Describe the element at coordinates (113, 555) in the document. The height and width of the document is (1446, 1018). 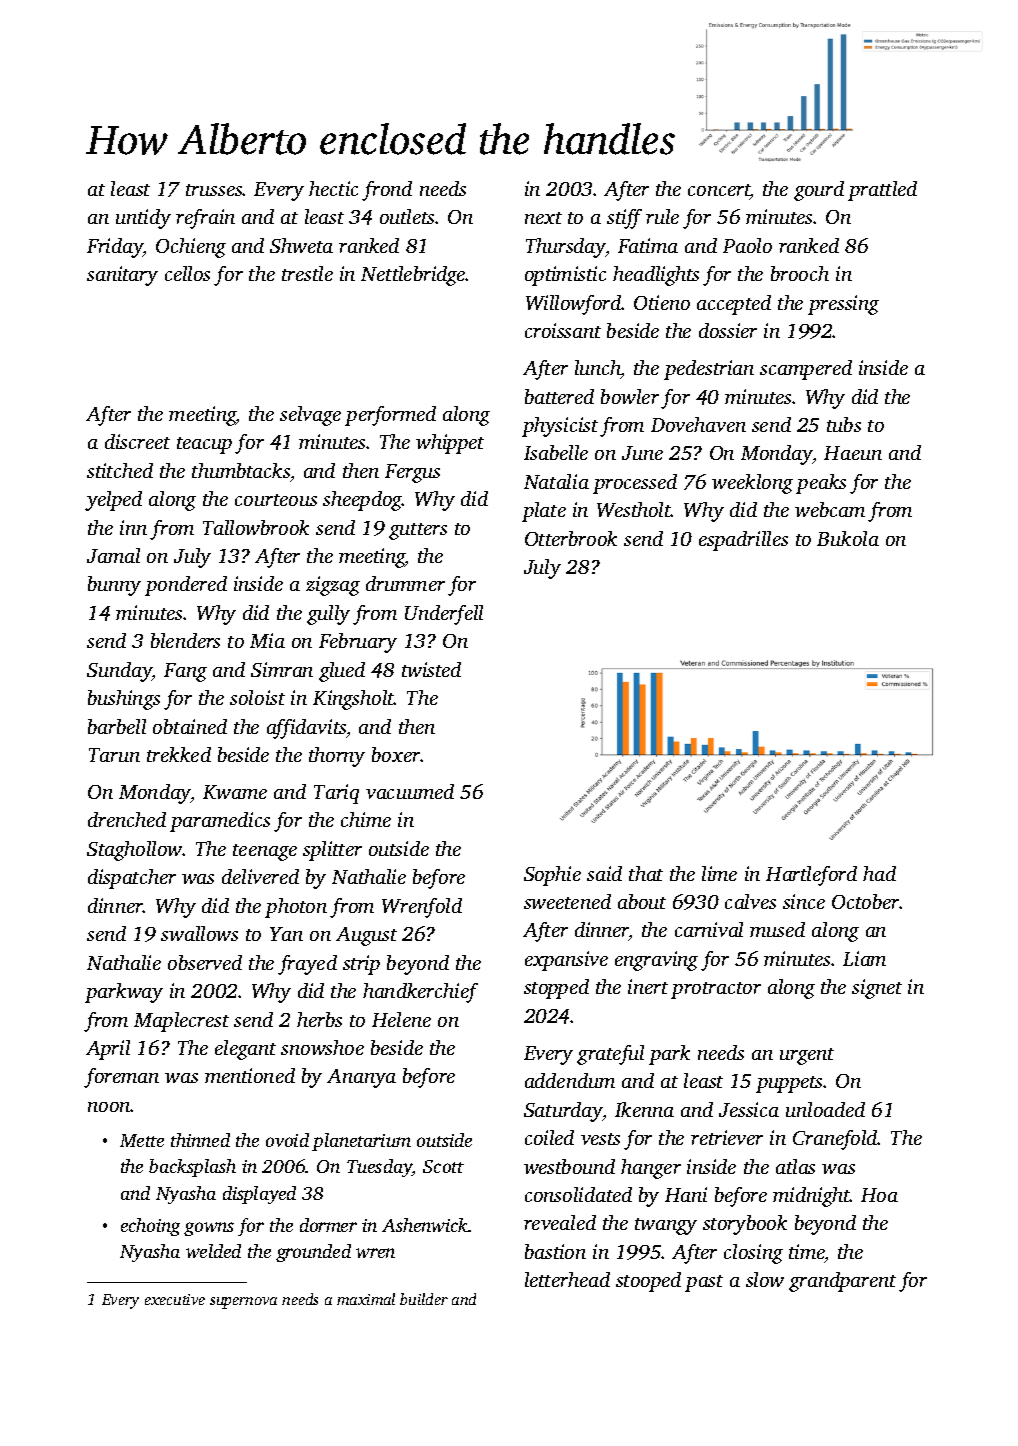
I see `Jamal` at that location.
